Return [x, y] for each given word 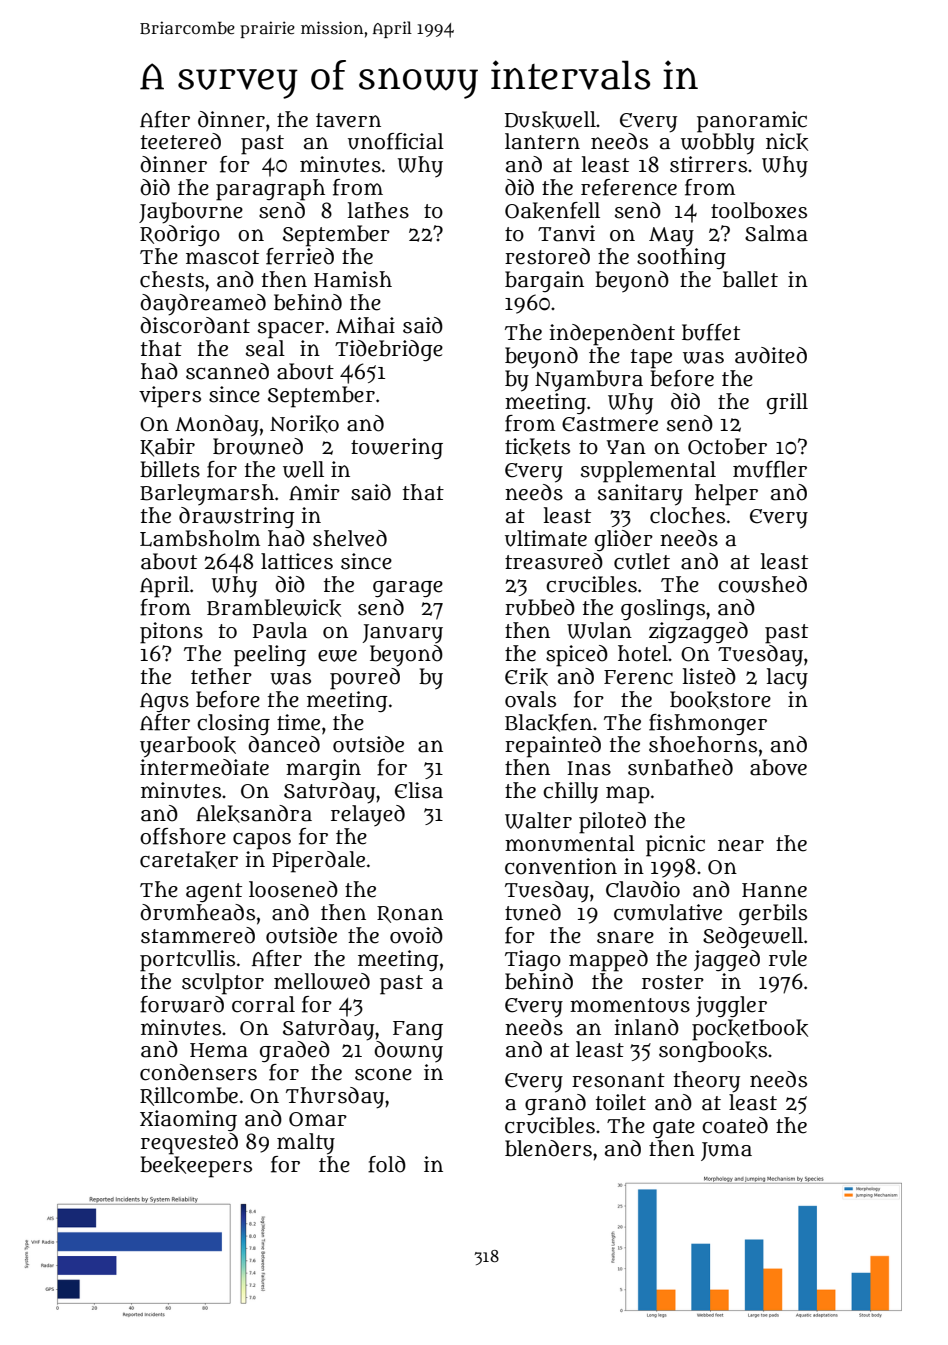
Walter [538, 820]
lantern [542, 141]
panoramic [752, 121]
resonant [618, 1080]
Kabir [167, 447]
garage [408, 589]
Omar [318, 1119]
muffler [770, 469]
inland [647, 1027]
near [741, 845]
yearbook [188, 747]
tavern [348, 120]
